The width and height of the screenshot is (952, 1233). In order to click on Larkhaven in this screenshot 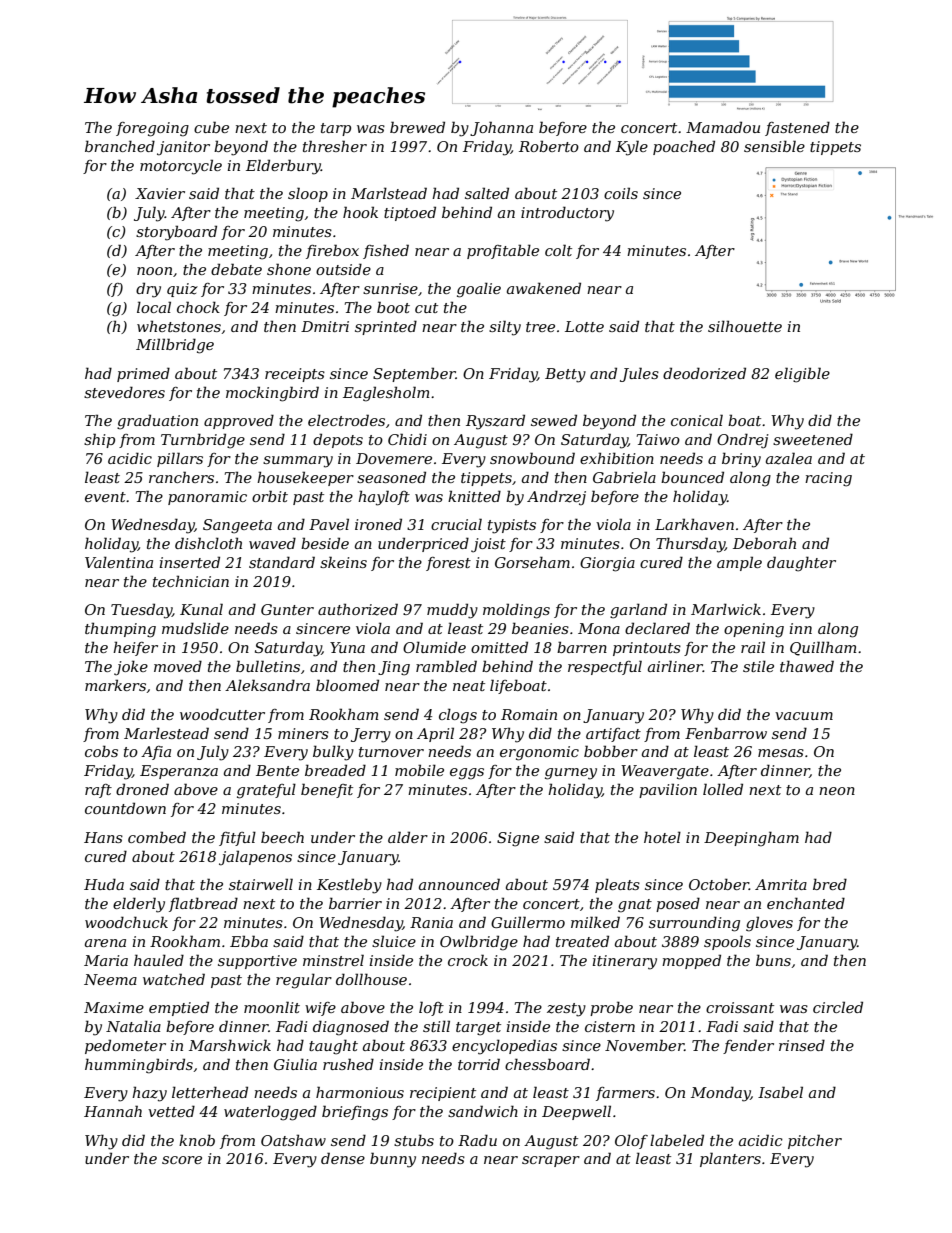, I will do `click(694, 524)`.
